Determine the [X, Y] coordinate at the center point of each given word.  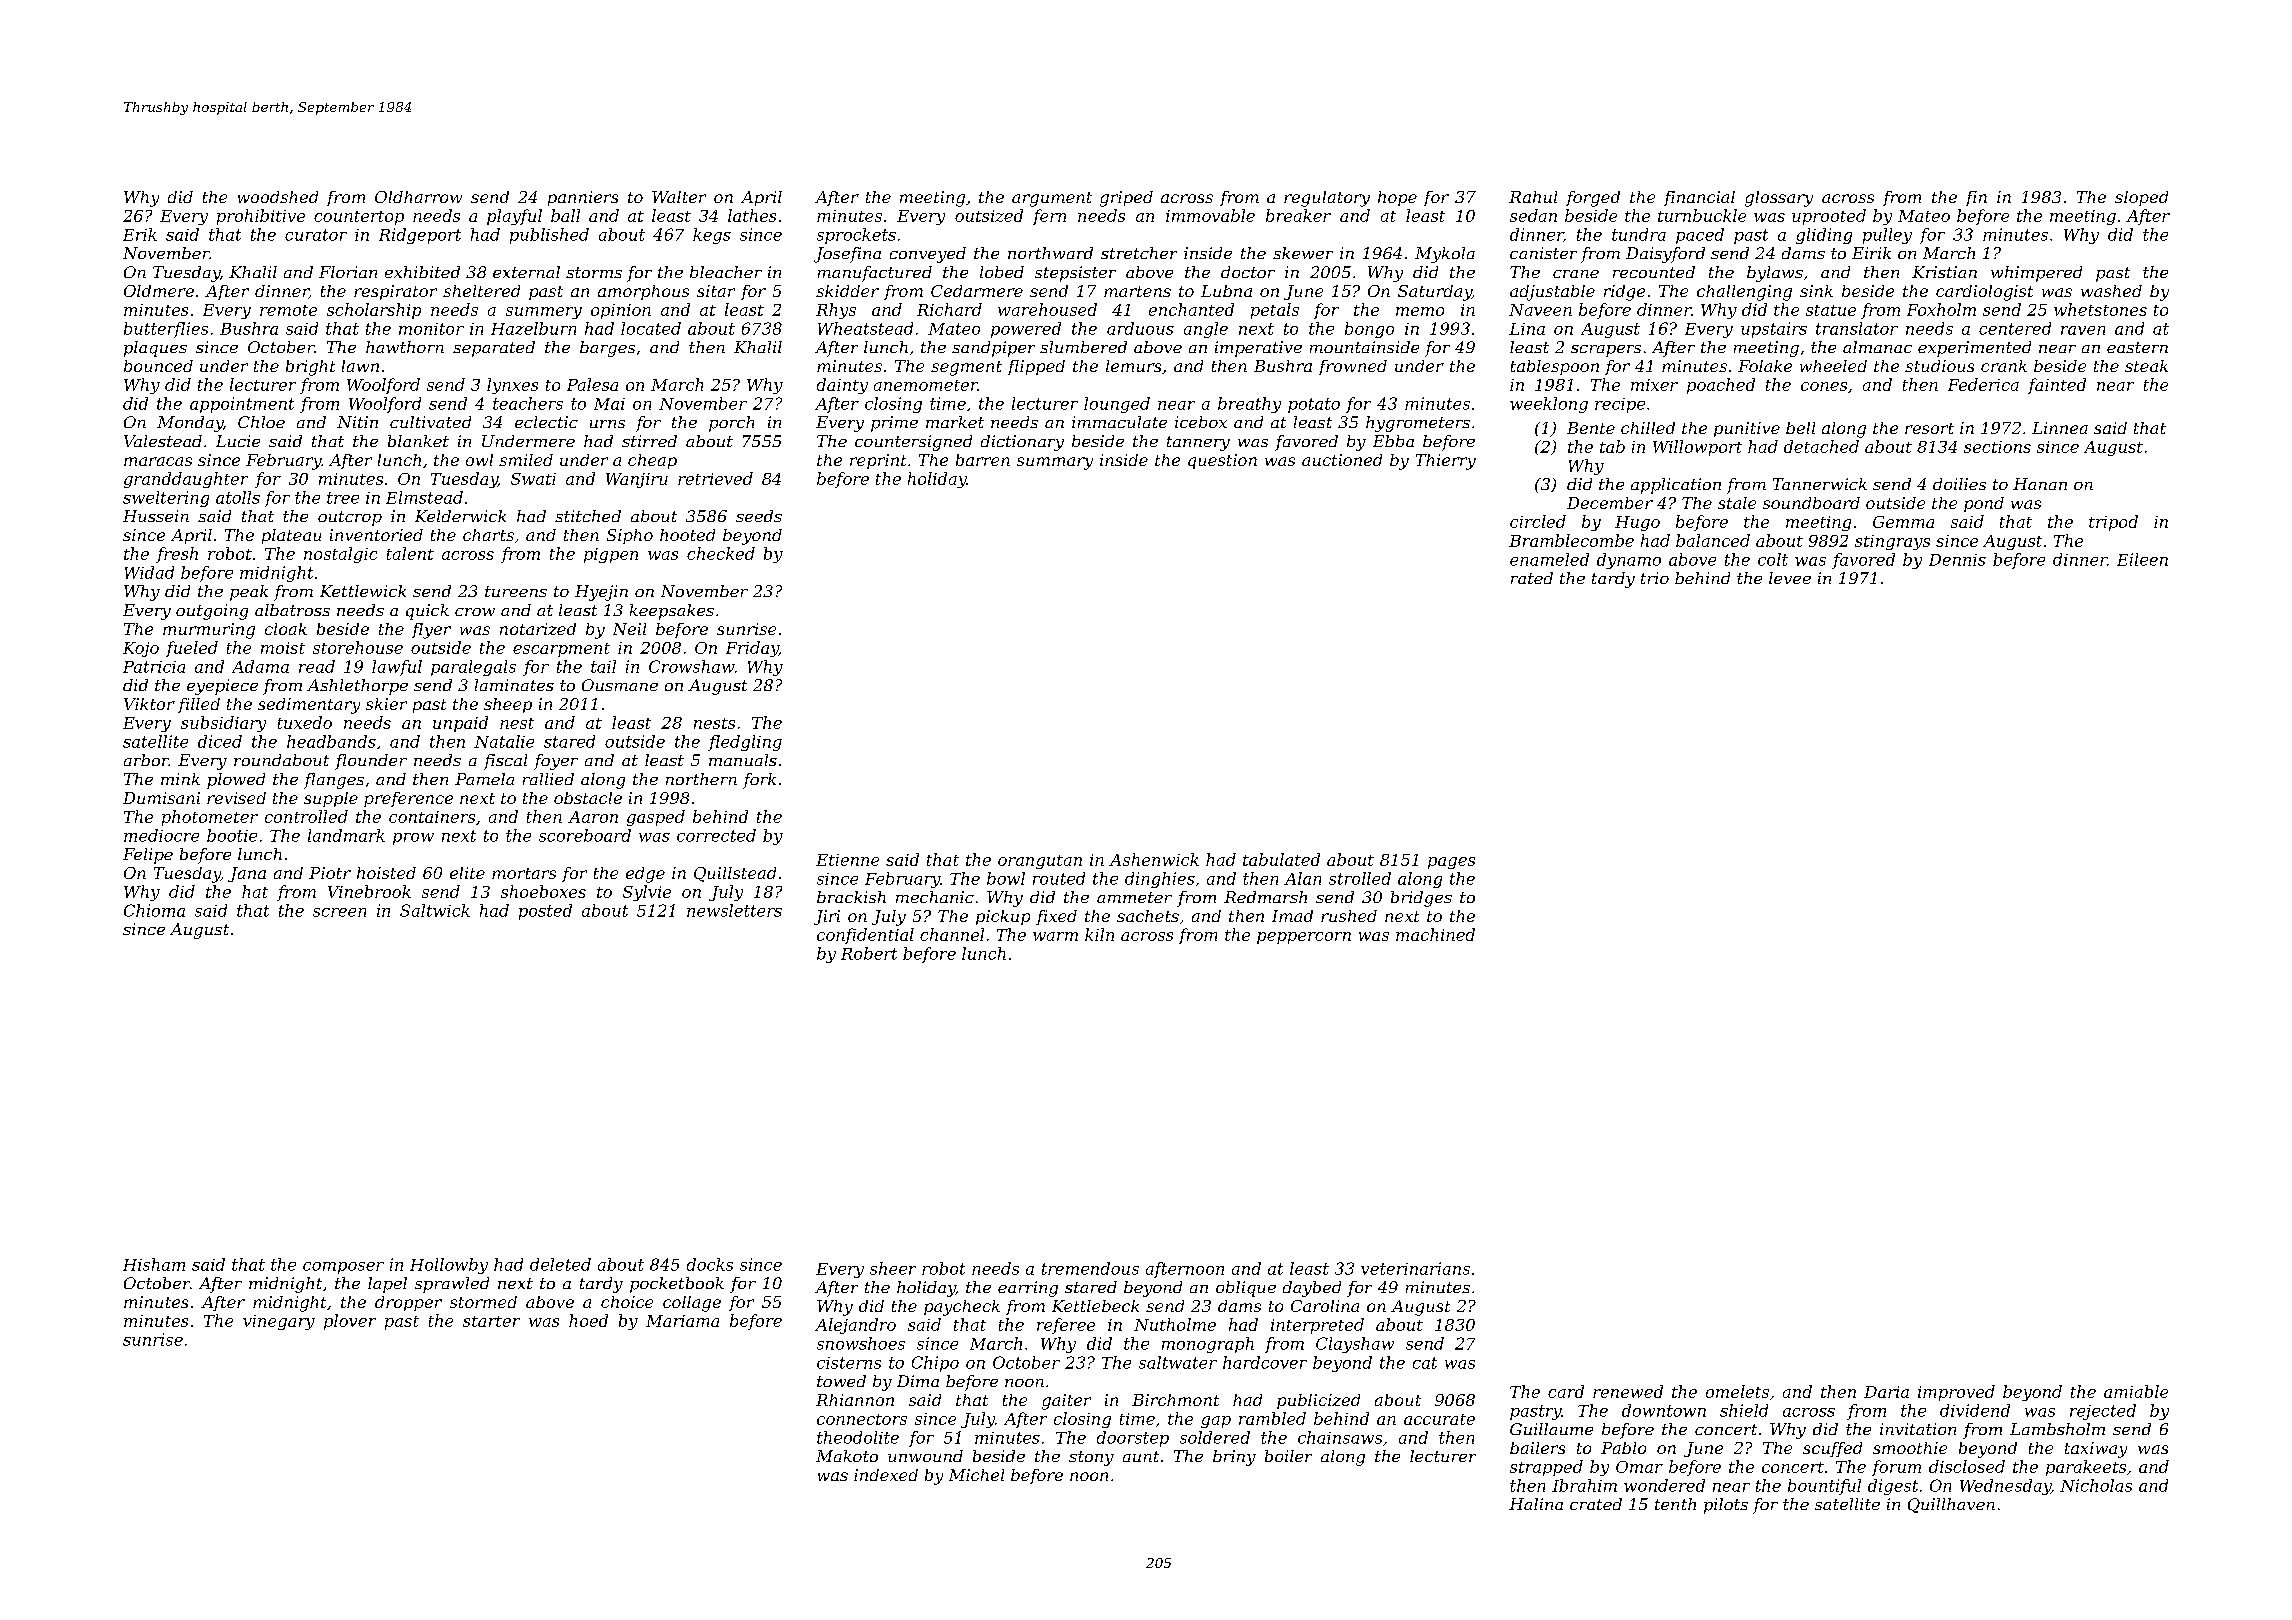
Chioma [154, 910]
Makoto [847, 1456]
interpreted [1317, 1326]
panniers [583, 198]
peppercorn [1304, 938]
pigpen [611, 555]
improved [1956, 1393]
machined [1435, 934]
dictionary [1022, 443]
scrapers [1606, 351]
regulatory [1327, 199]
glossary [1779, 199]
